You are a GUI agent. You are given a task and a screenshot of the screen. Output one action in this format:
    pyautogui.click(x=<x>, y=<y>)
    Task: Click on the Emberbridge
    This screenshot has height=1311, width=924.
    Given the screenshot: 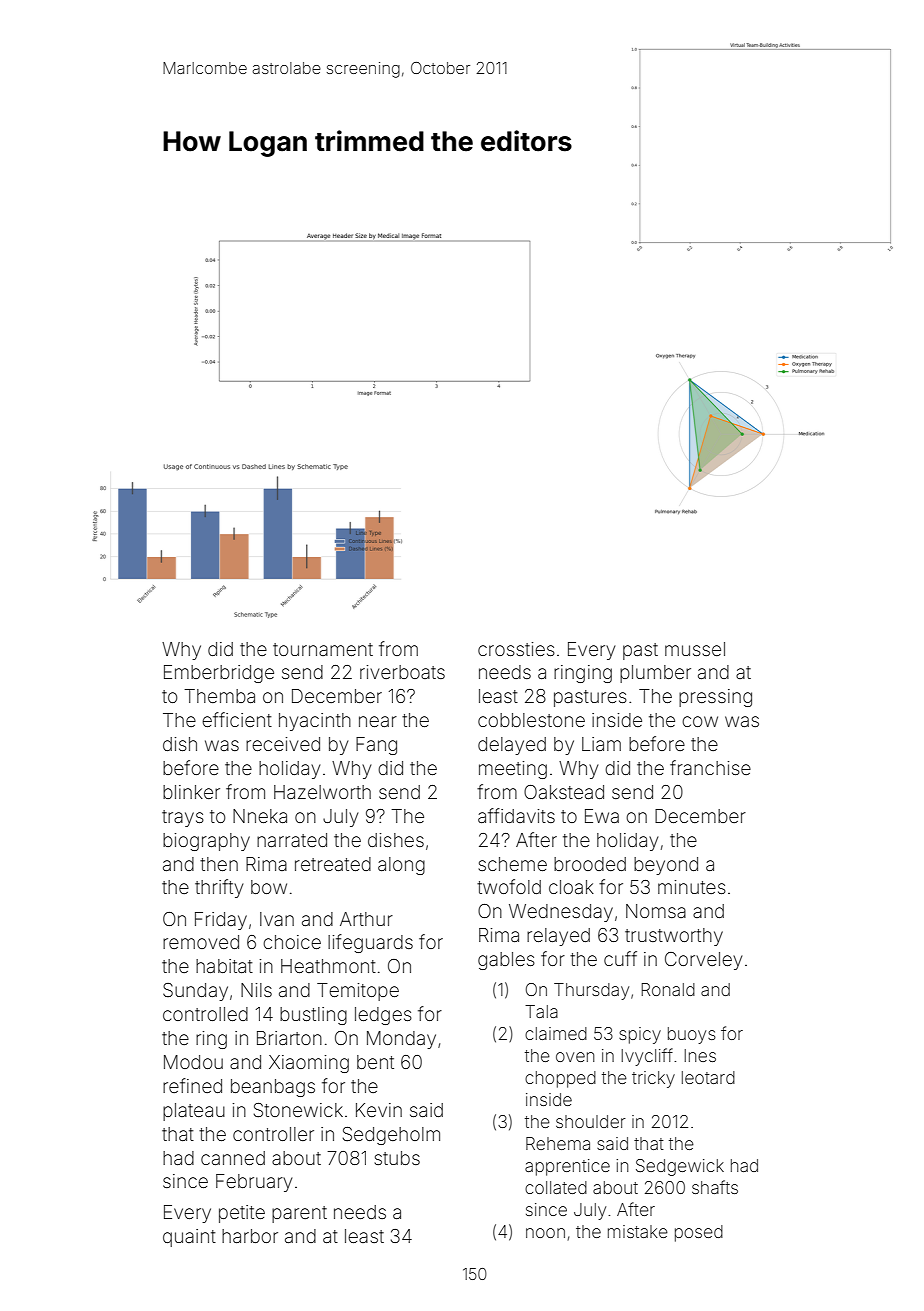 What is the action you would take?
    pyautogui.click(x=219, y=674)
